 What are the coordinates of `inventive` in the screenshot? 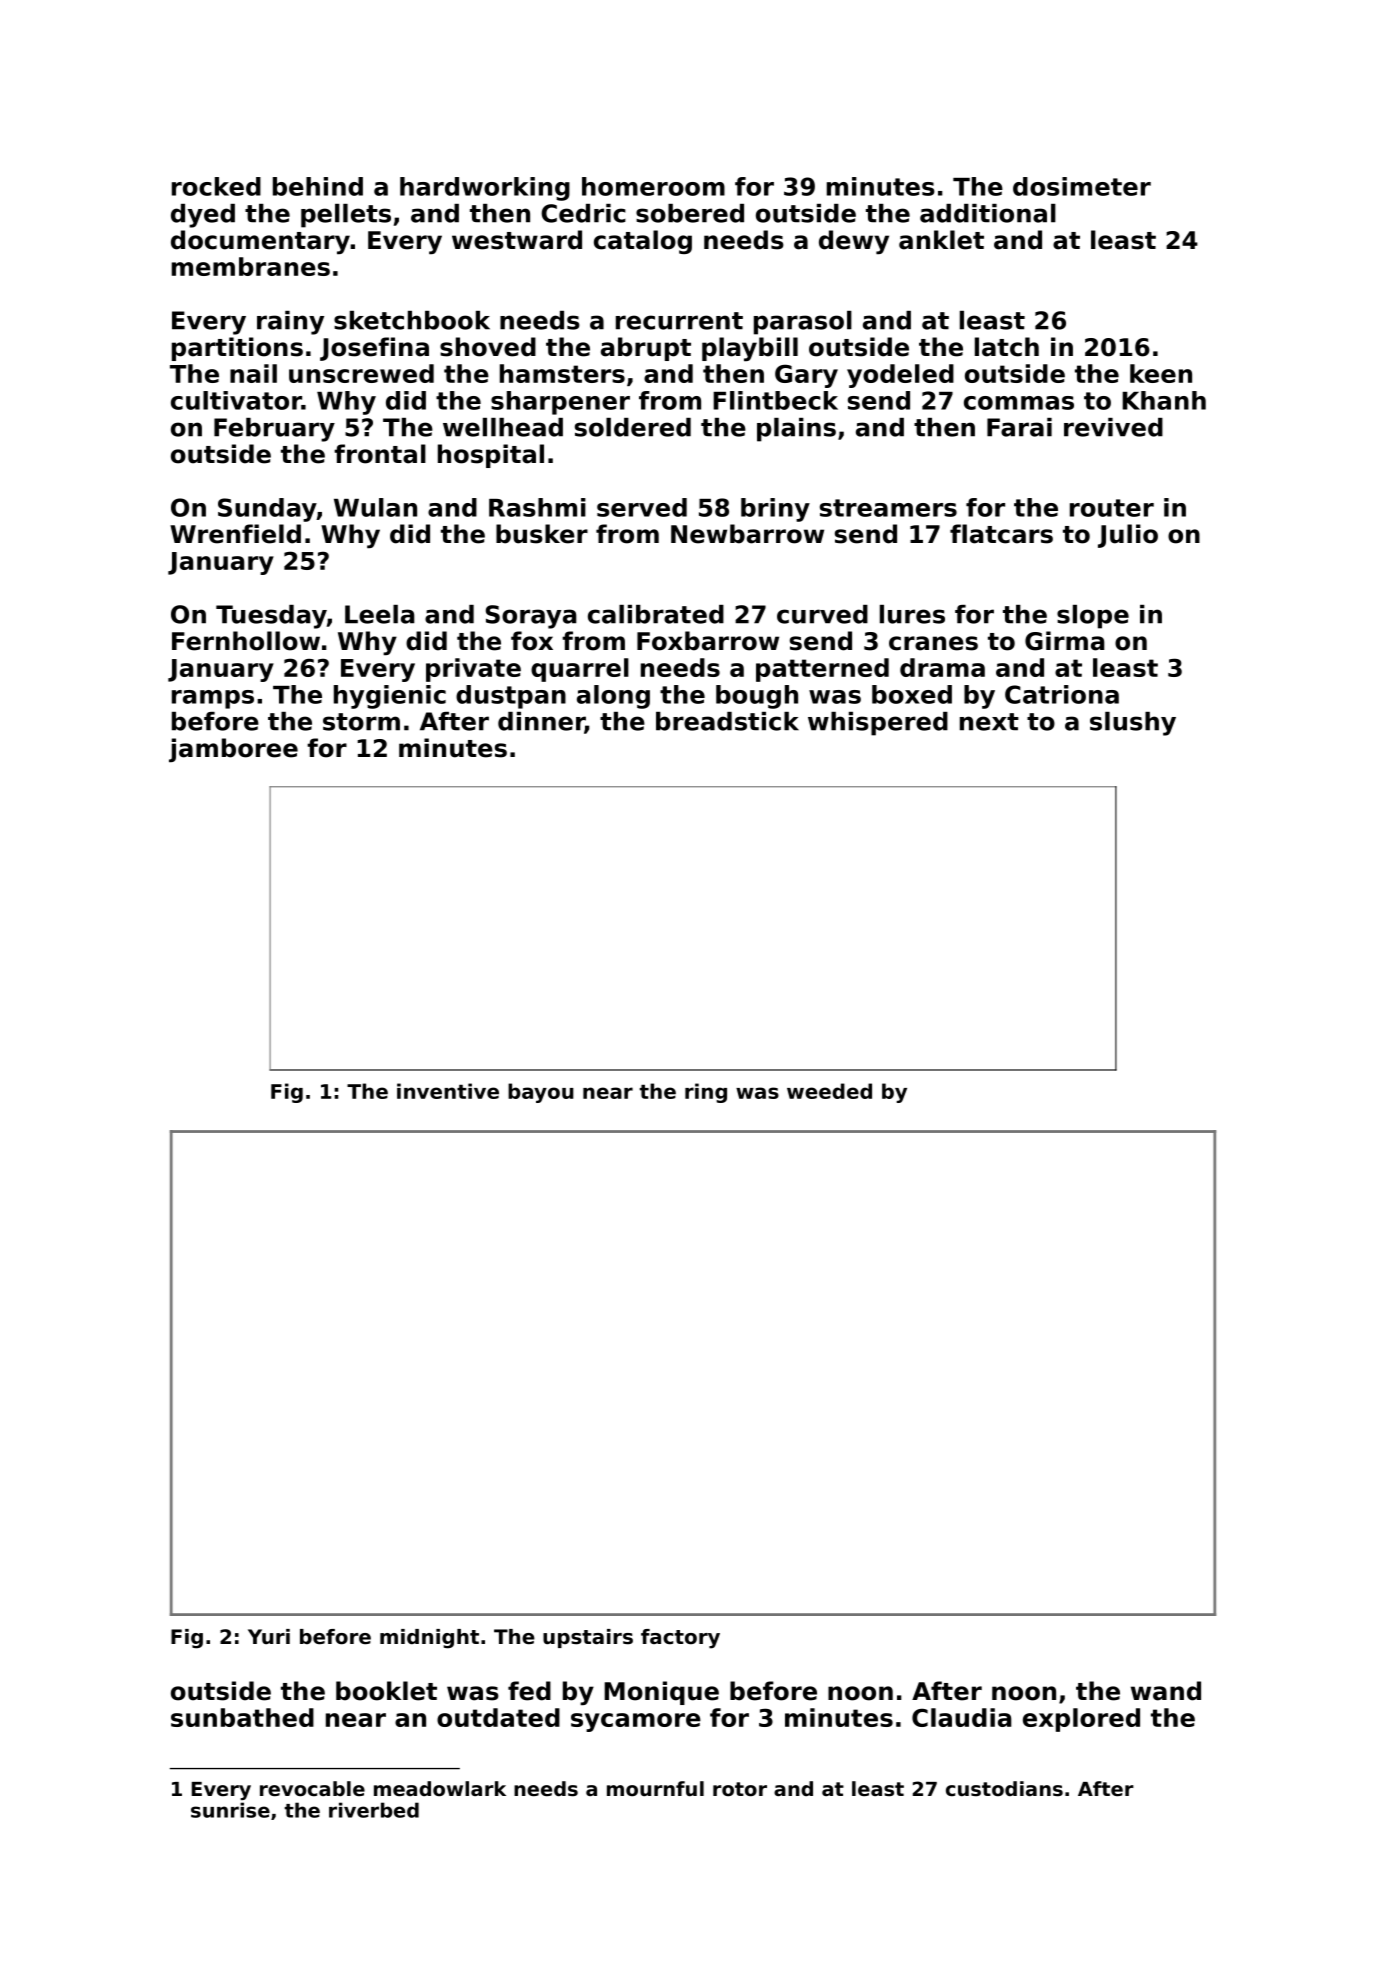 It's located at (448, 1091).
